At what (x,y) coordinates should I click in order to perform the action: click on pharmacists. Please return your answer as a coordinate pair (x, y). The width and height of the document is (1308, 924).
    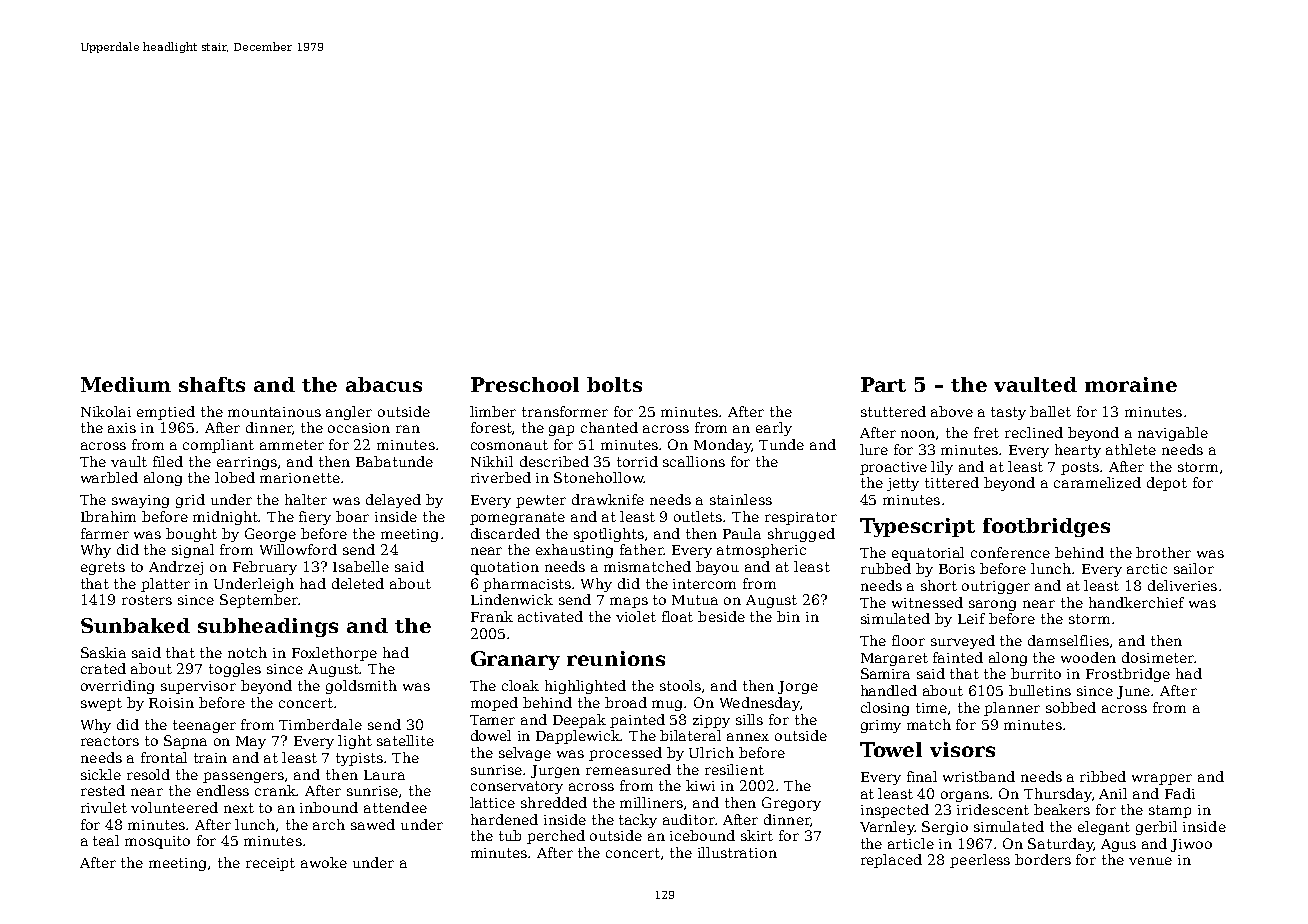
    Looking at the image, I should click on (528, 585).
